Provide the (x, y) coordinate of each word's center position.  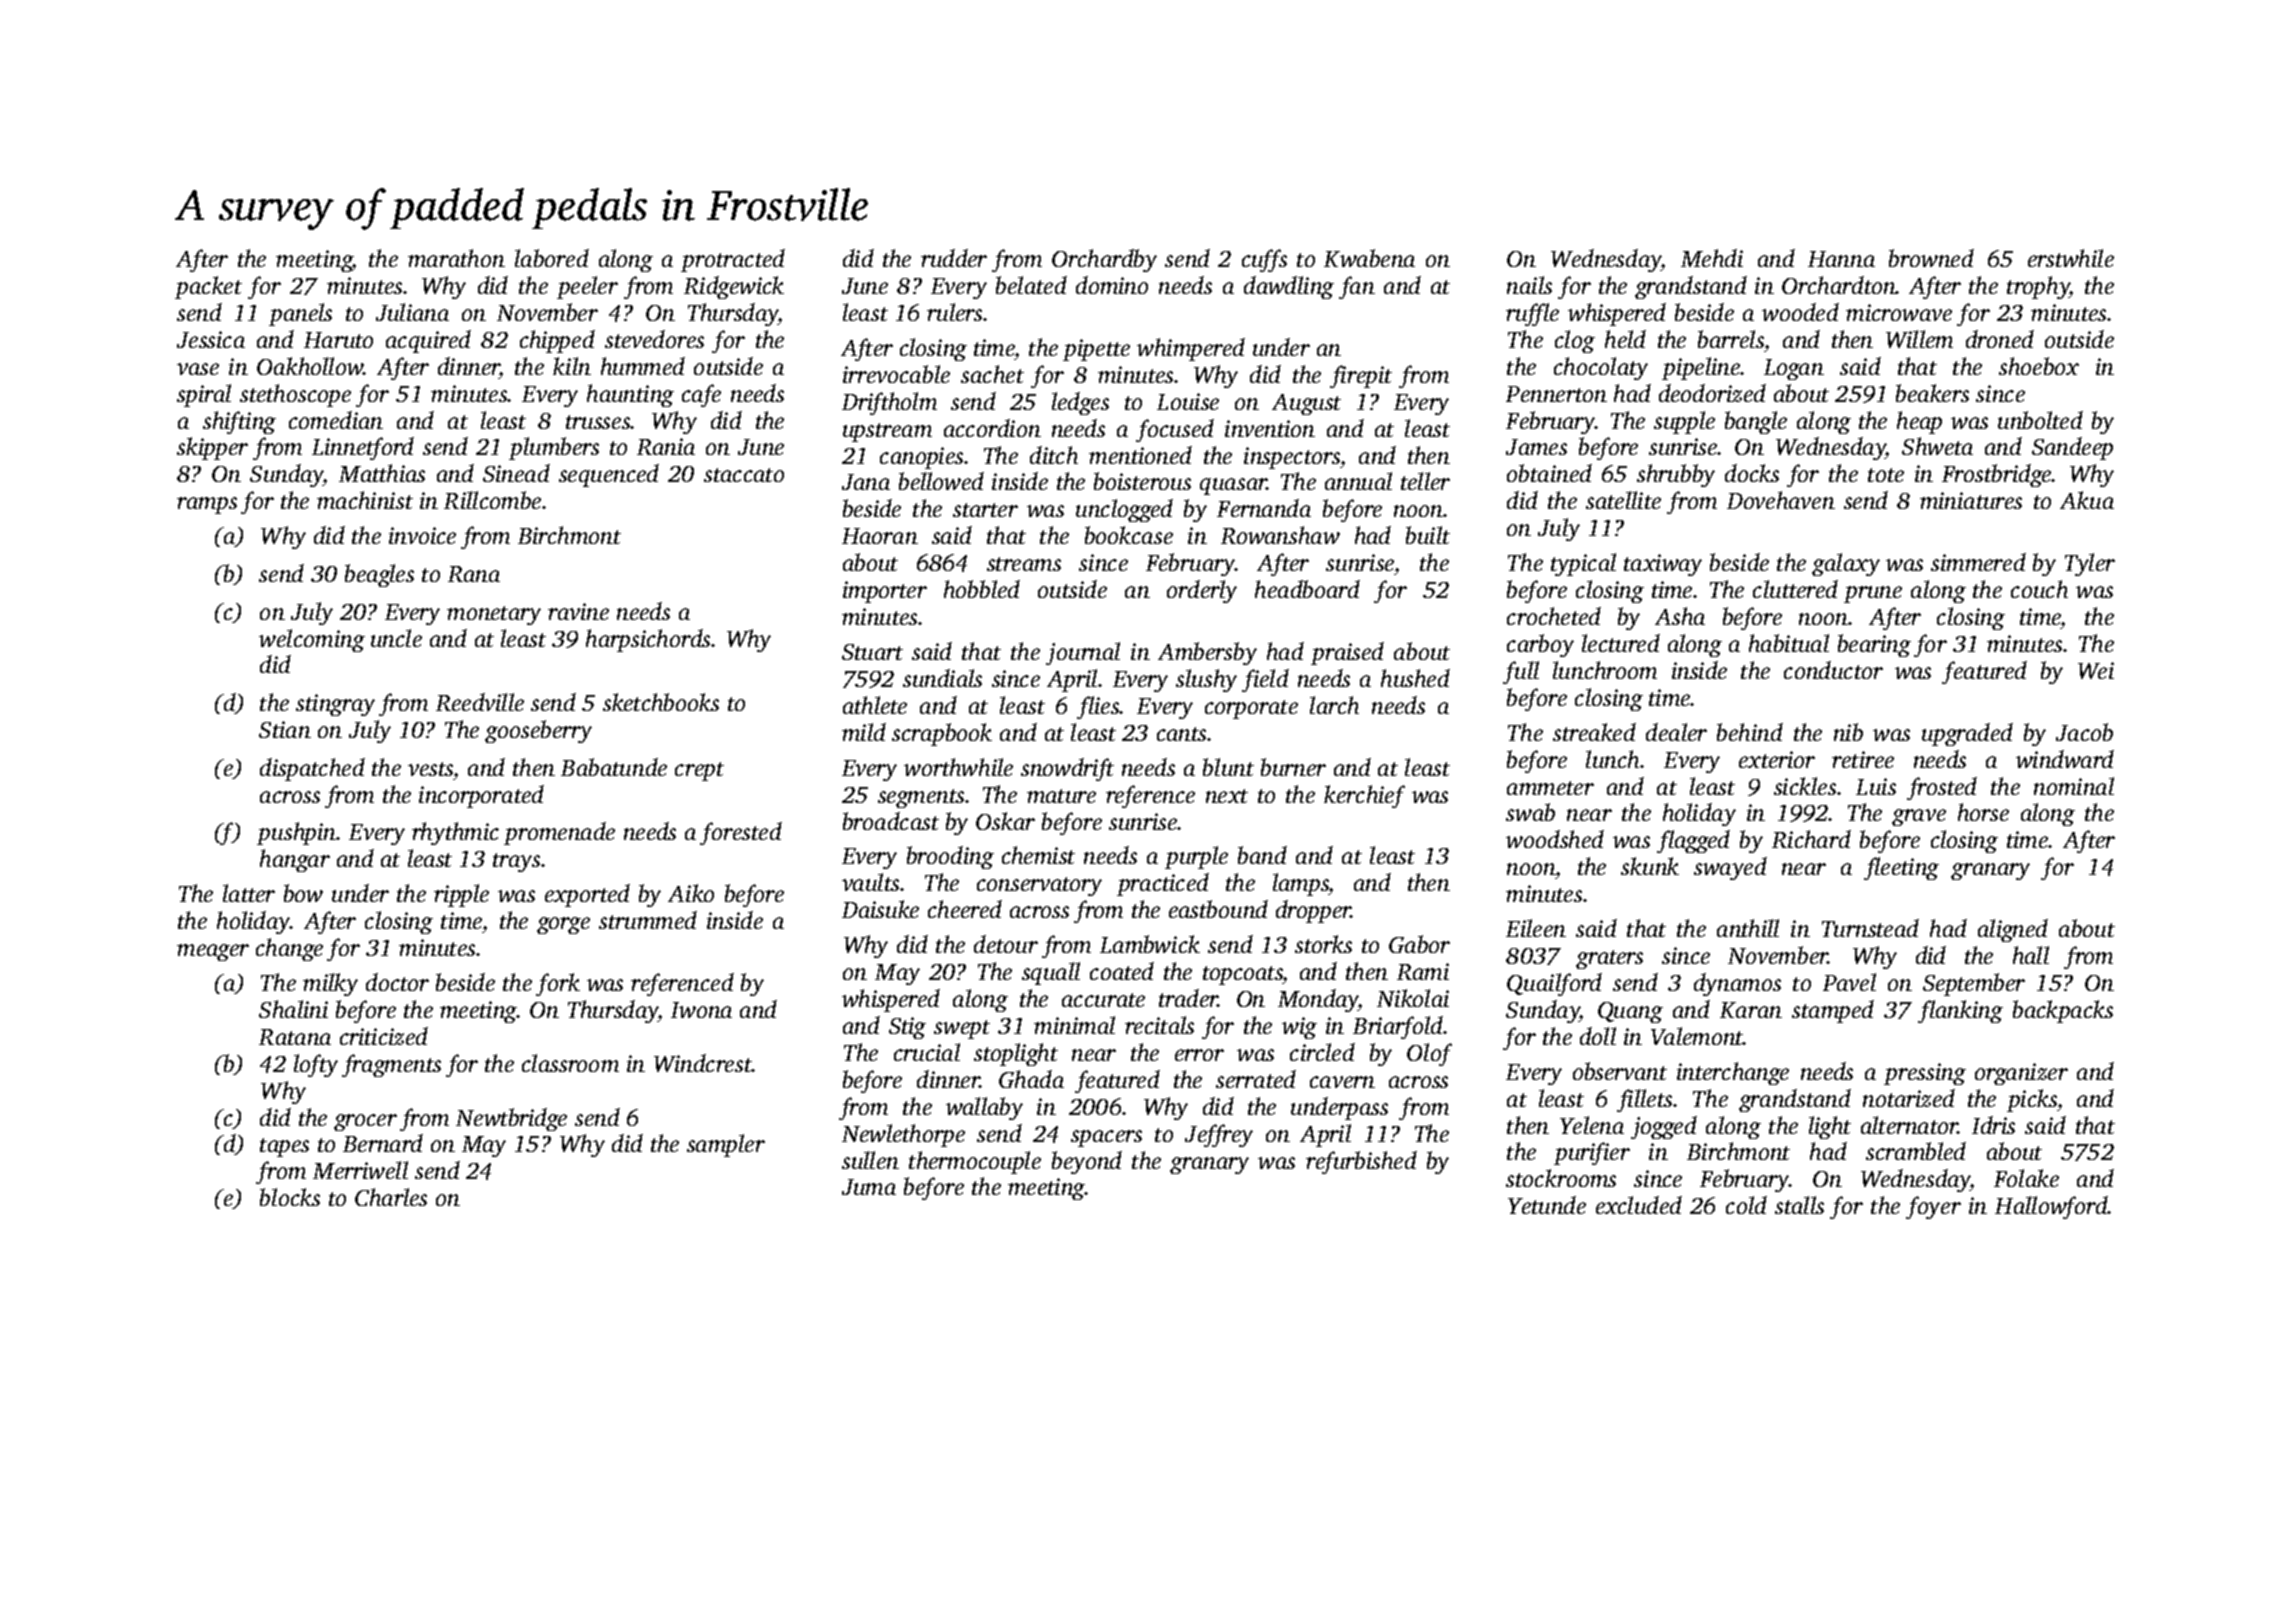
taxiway (1663, 565)
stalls (1799, 1205)
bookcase (1129, 535)
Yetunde (1547, 1205)
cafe (701, 395)
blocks (290, 1197)
